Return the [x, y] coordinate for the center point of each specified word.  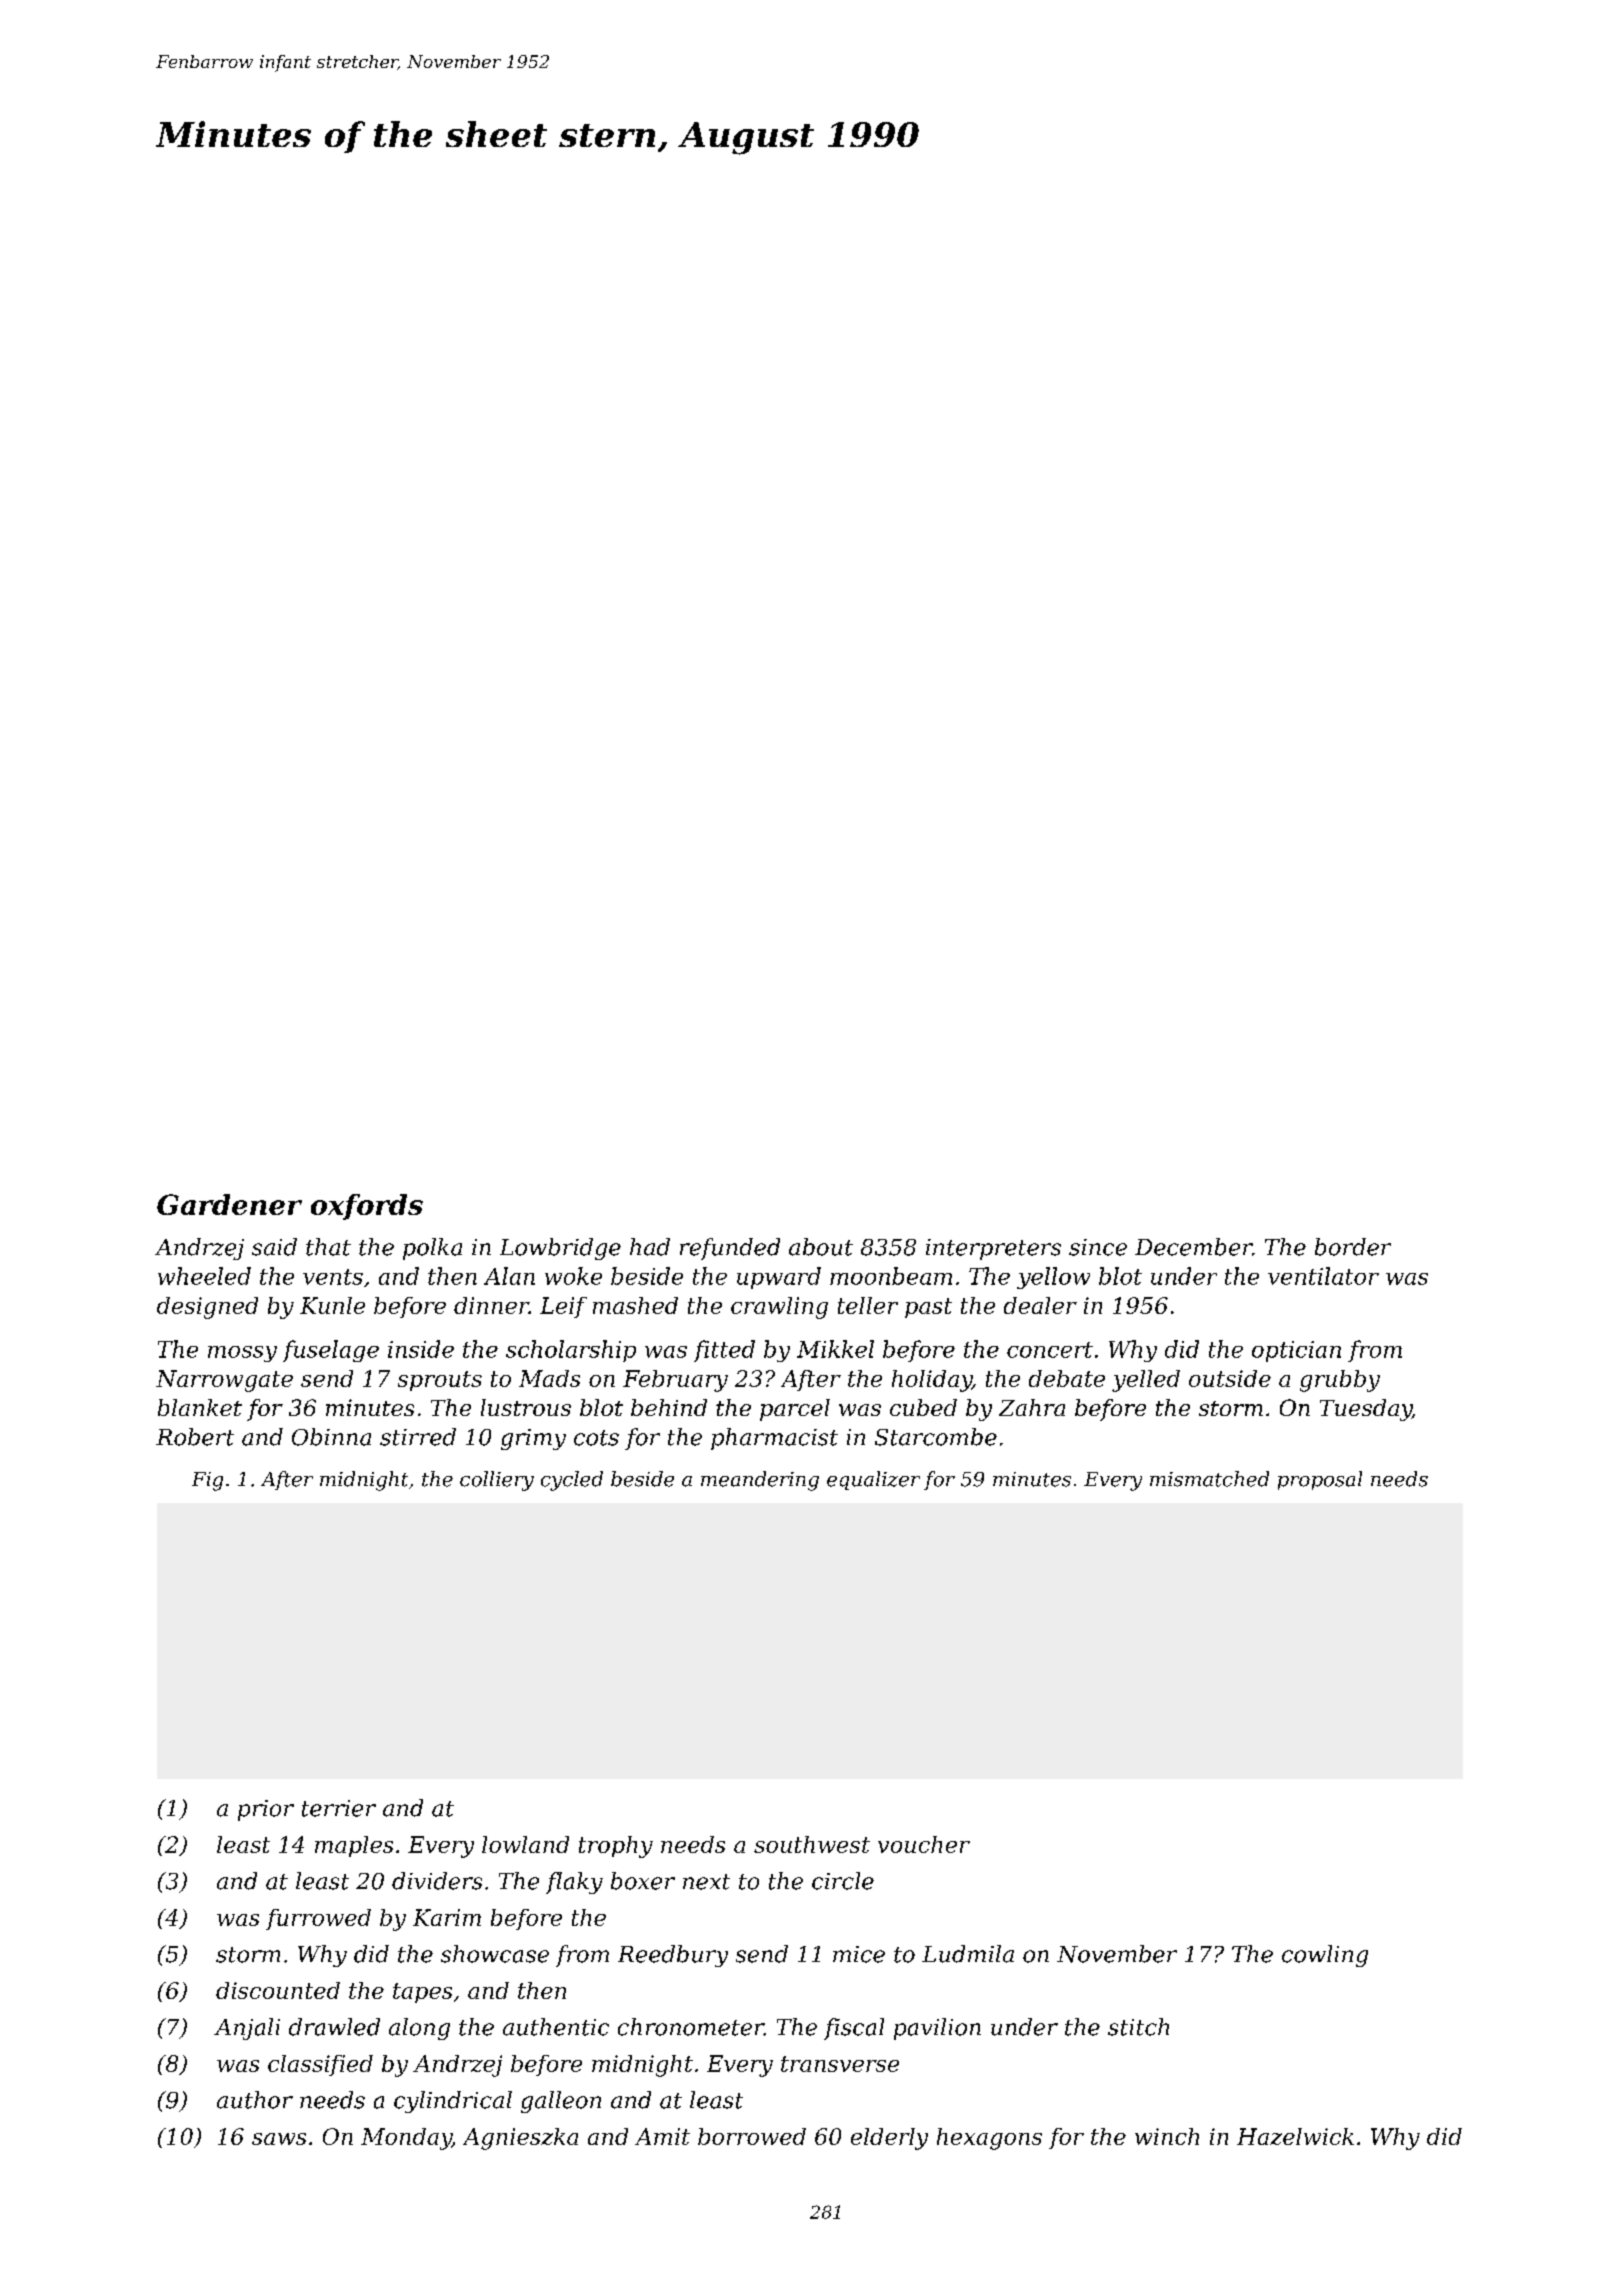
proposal [1320, 1480]
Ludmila [968, 1954]
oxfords [367, 1207]
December [1193, 1247]
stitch [1138, 2027]
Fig [207, 1481]
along [419, 2029]
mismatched [1209, 1479]
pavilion [937, 2029]
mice [859, 1954]
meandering [760, 1481]
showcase [495, 1954]
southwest [812, 1844]
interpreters [993, 1249]
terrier [339, 1808]
